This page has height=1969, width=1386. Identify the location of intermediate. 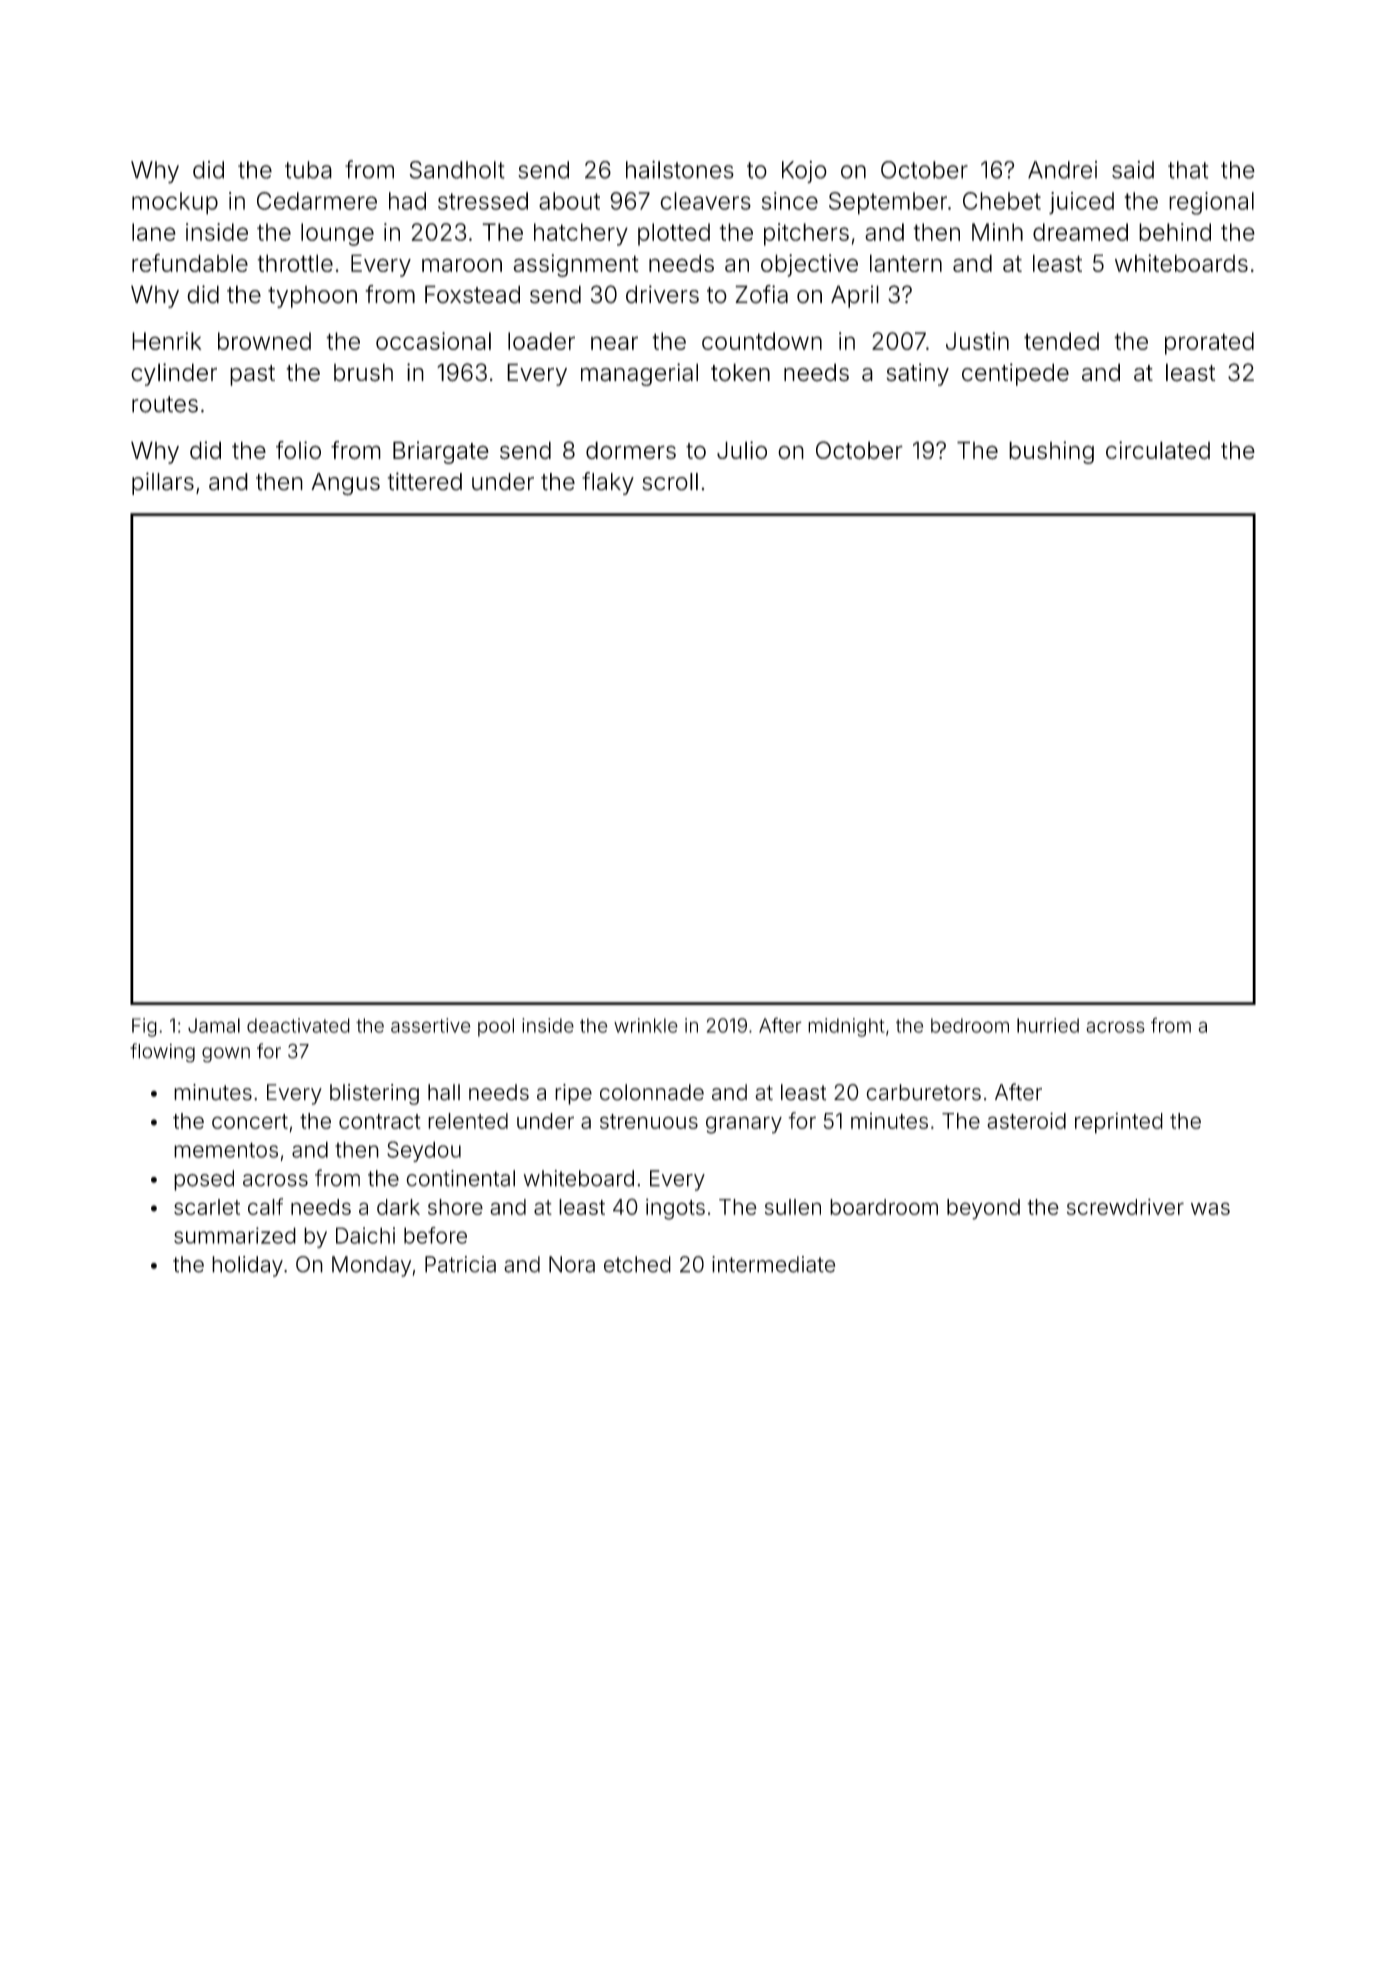
(773, 1264).
